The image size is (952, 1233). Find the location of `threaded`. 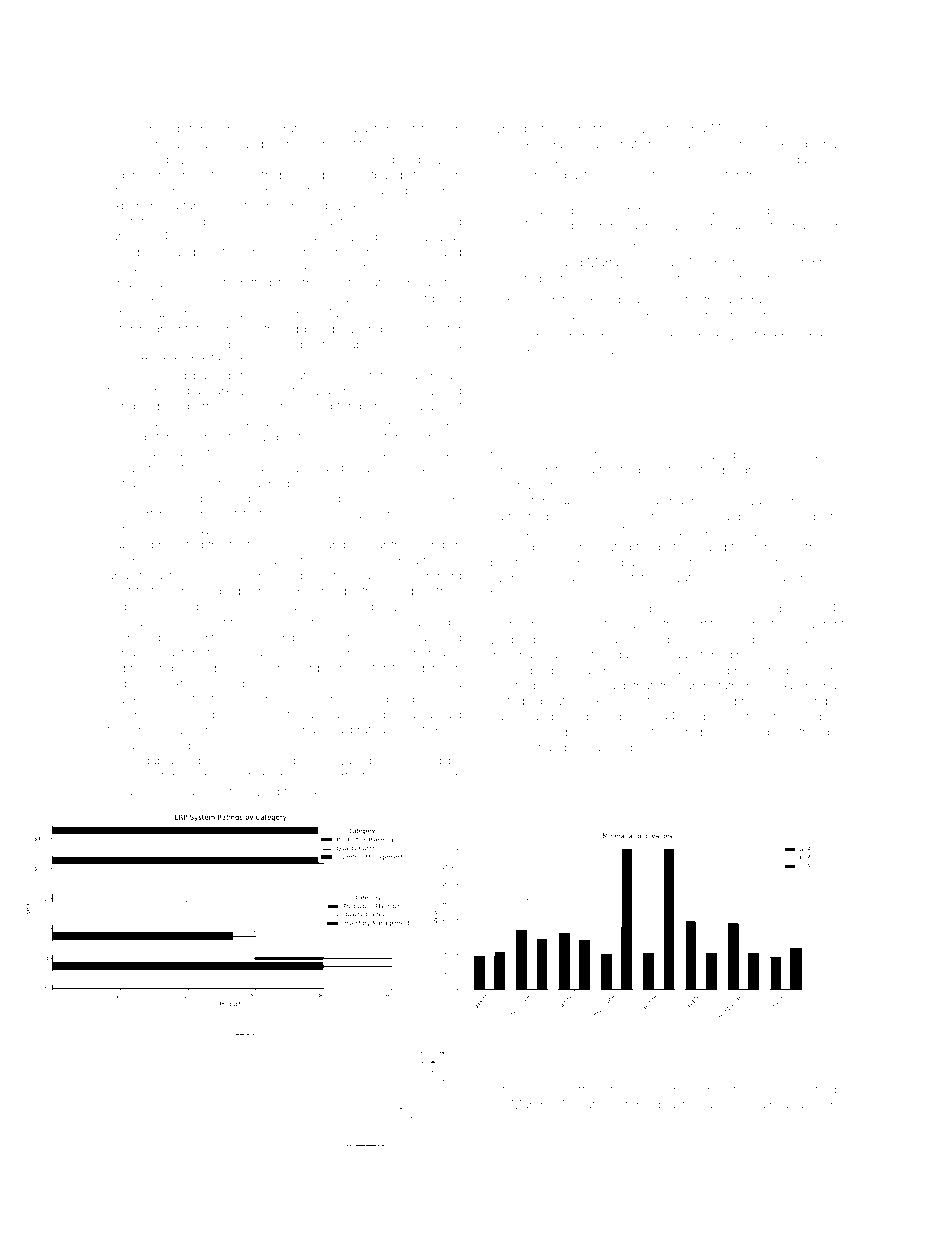

threaded is located at coordinates (650, 1105).
